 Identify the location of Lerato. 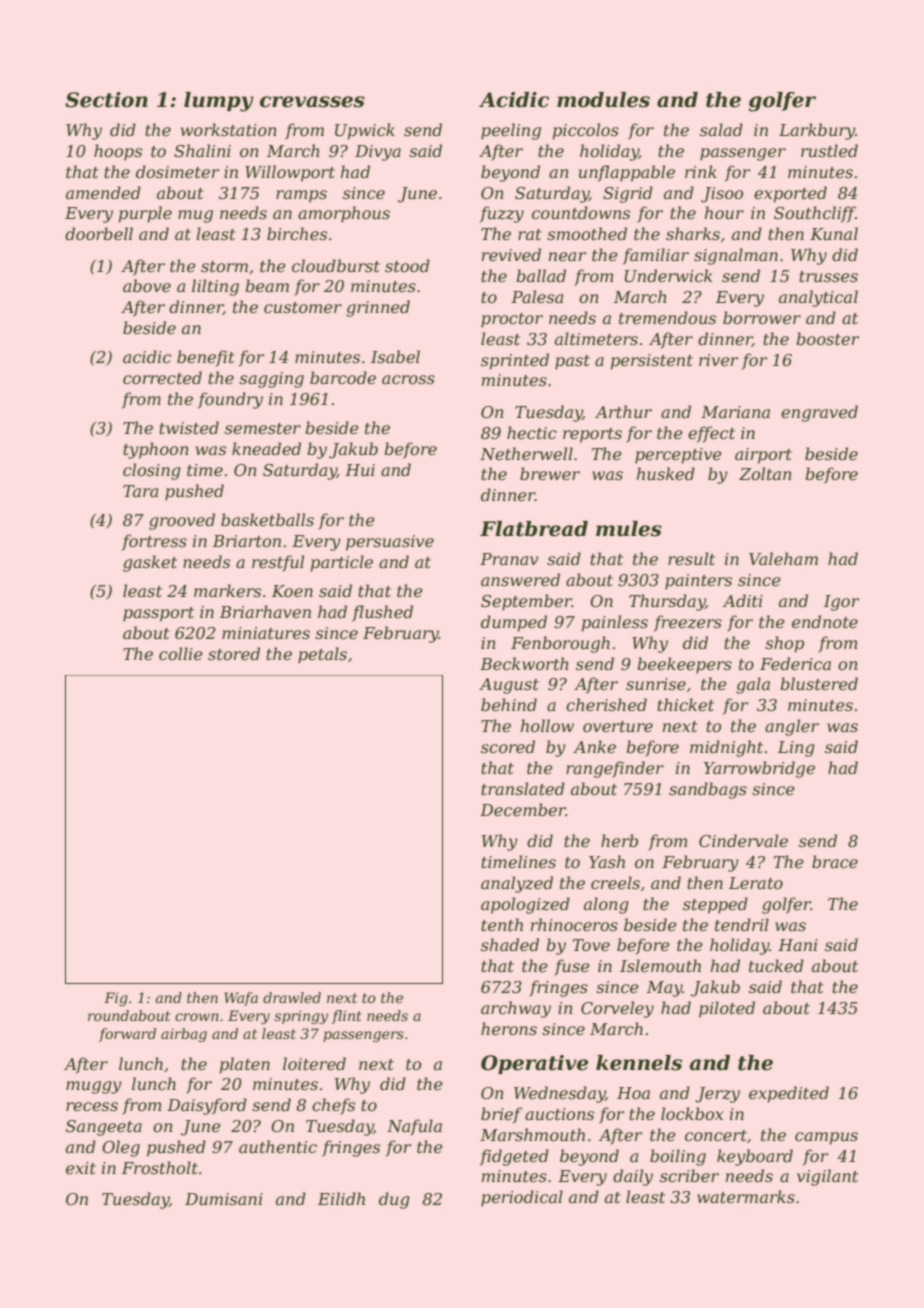
(756, 883).
